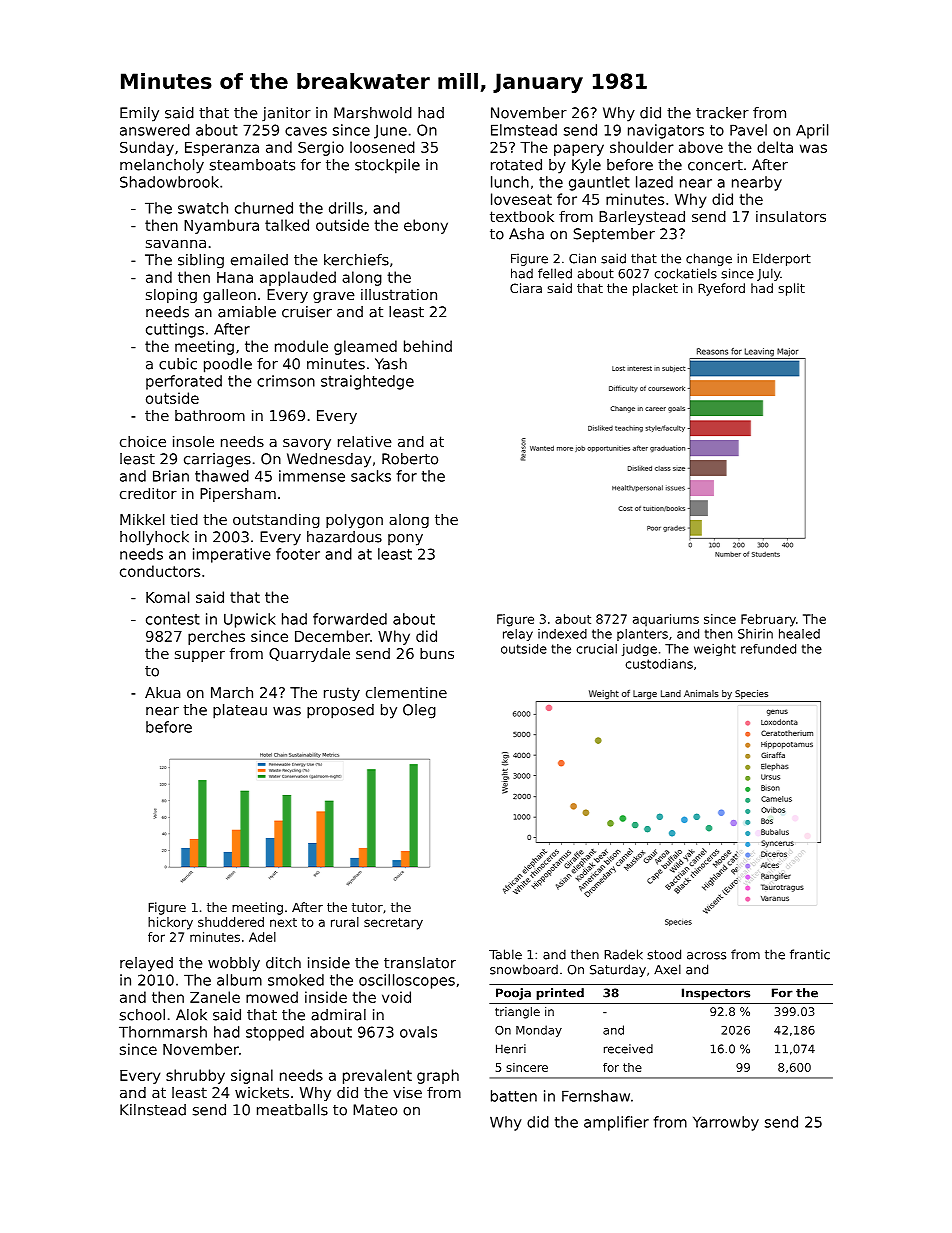 Image resolution: width=952 pixels, height=1233 pixels. Describe the element at coordinates (438, 1076) in the page. I see `graph` at that location.
